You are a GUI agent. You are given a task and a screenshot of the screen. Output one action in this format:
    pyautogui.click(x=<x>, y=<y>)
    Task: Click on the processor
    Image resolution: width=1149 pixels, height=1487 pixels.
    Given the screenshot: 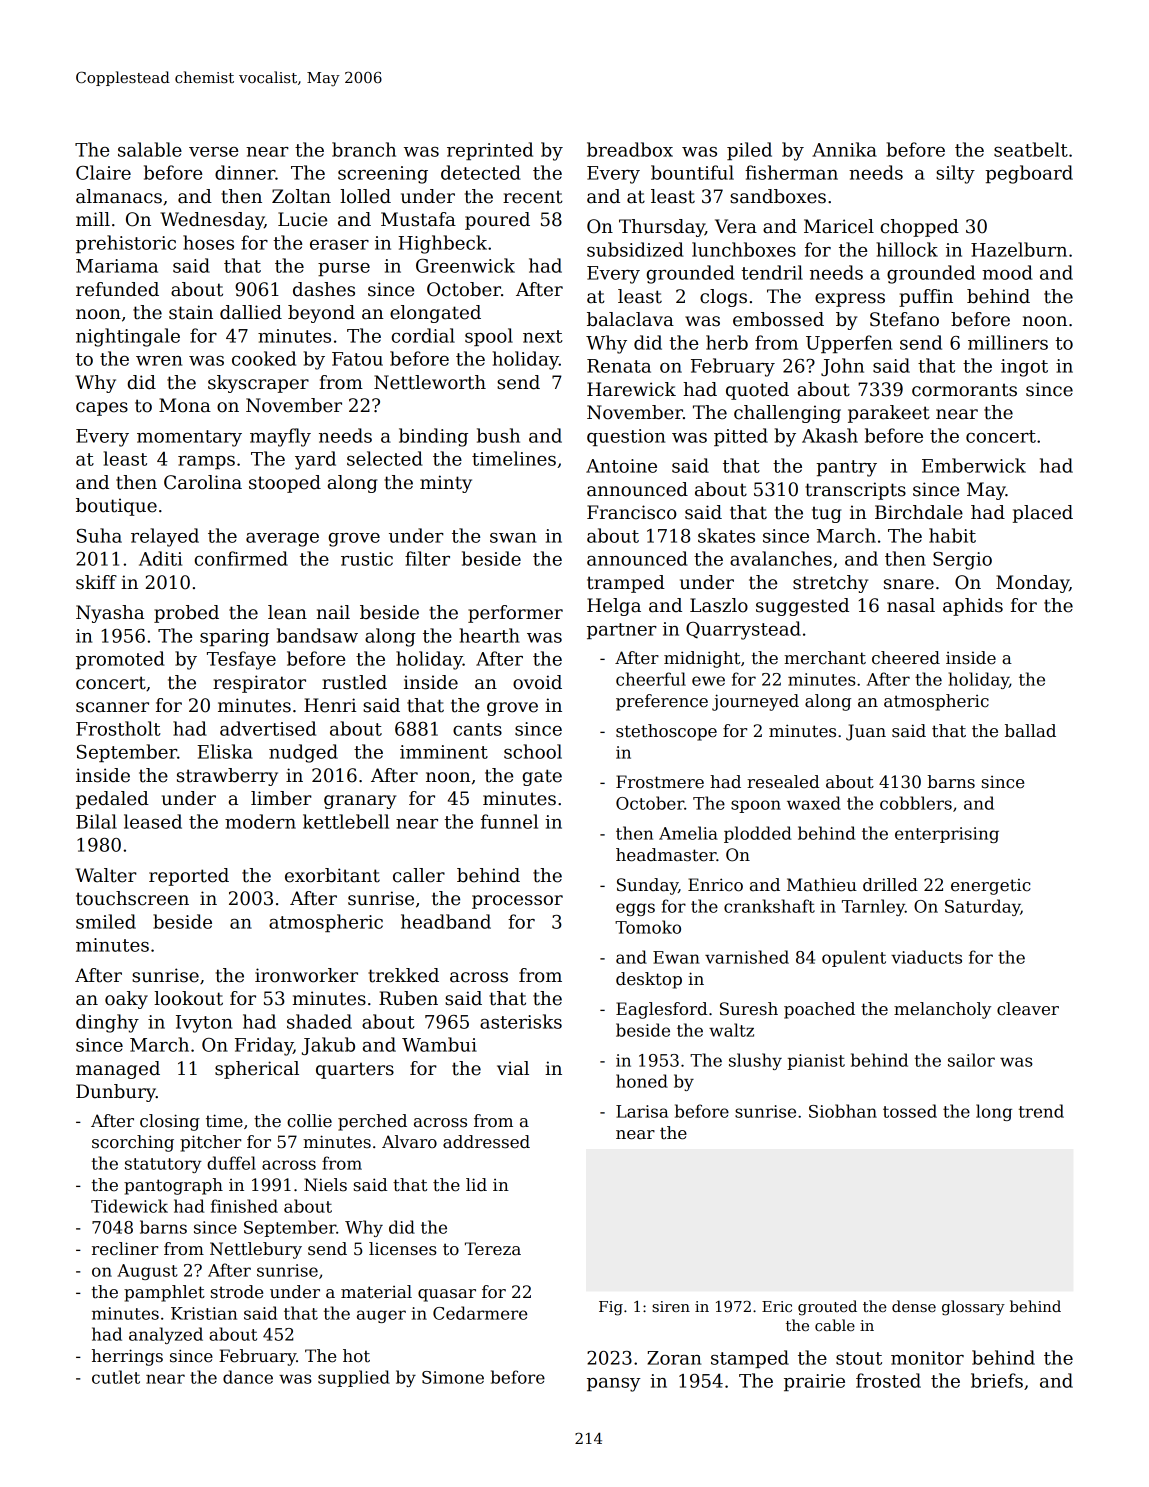 What is the action you would take?
    pyautogui.click(x=517, y=902)
